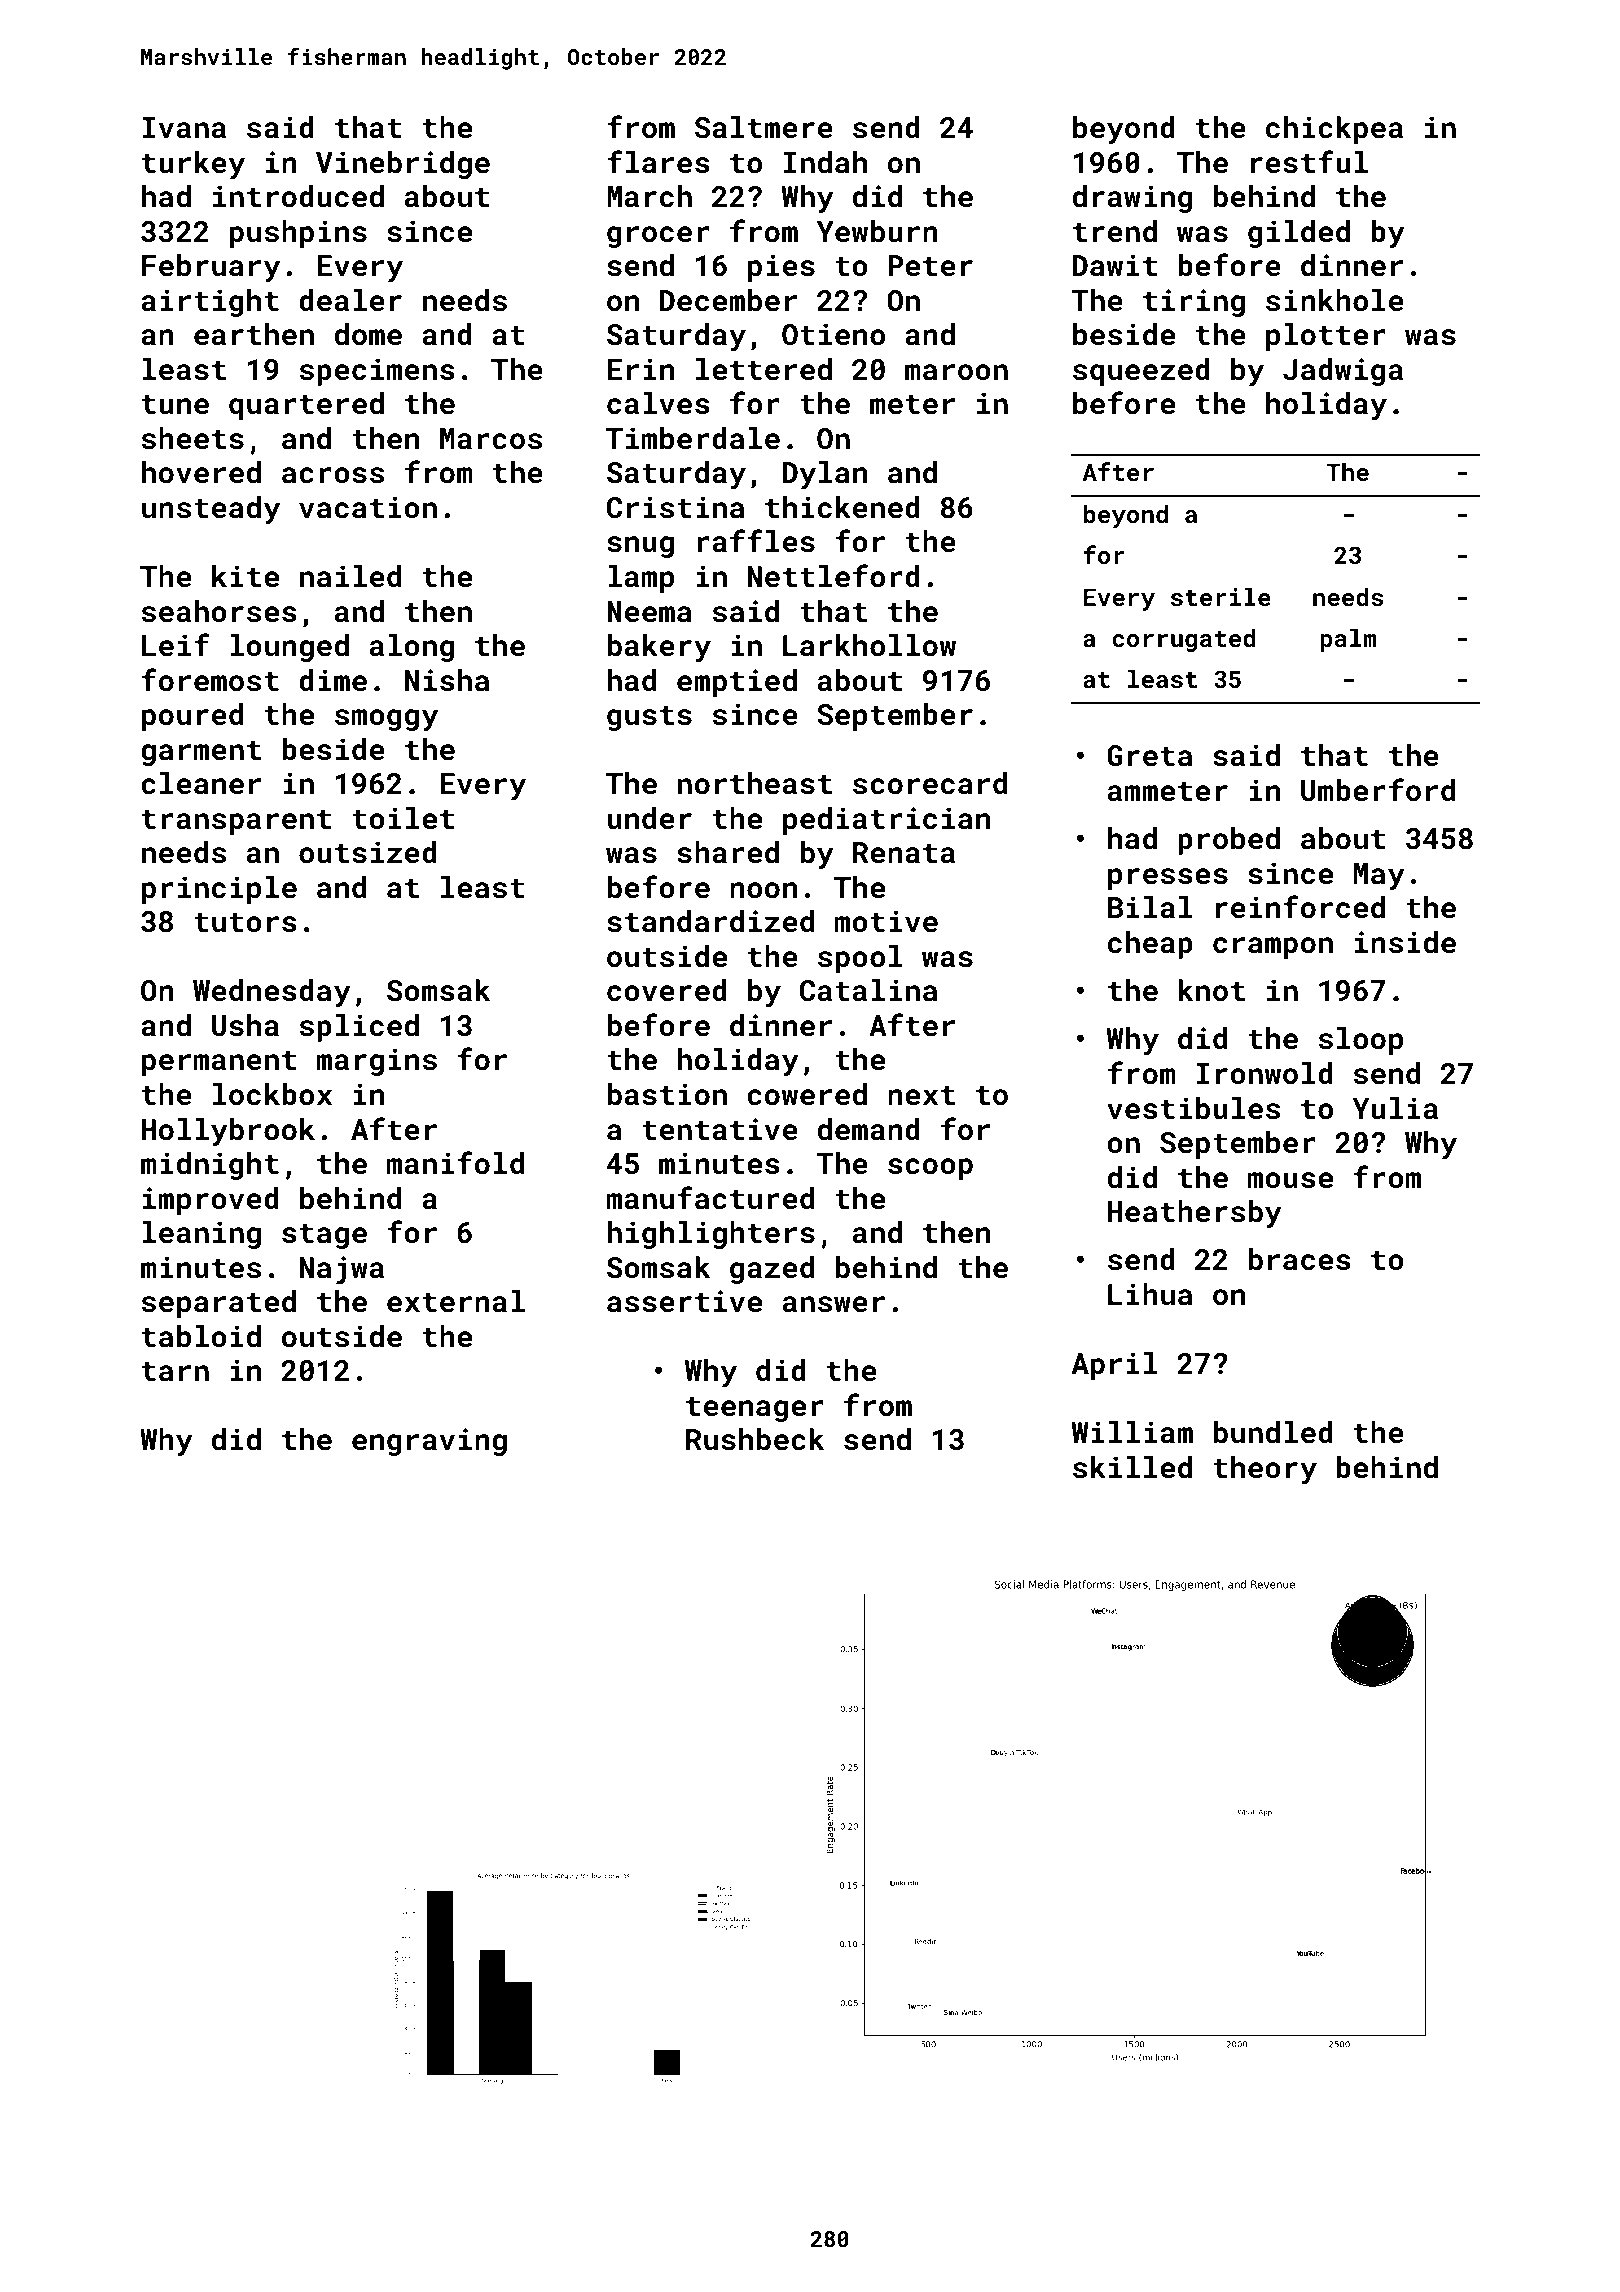 The image size is (1620, 2292). I want to click on pushpins, so click(298, 234).
